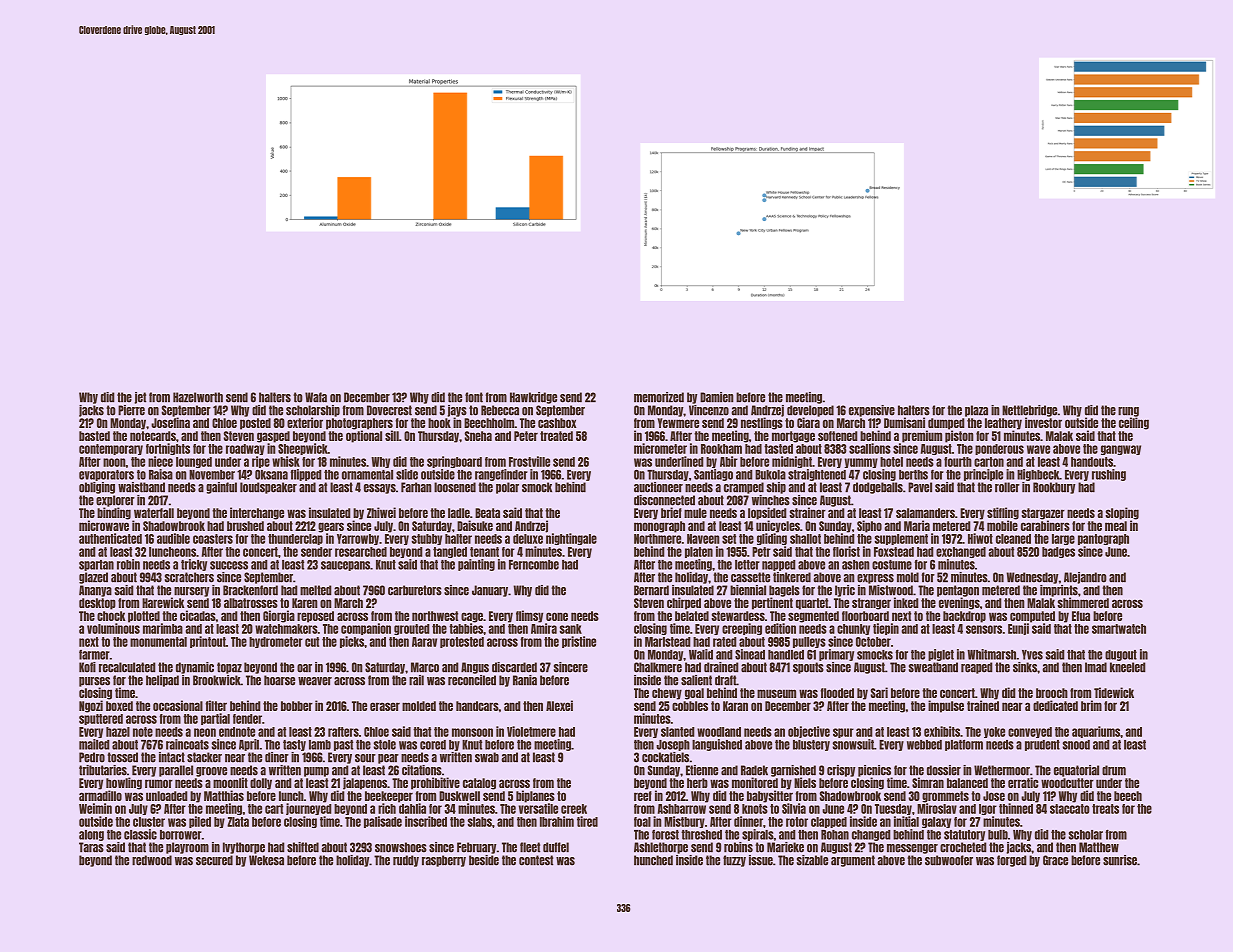 Image resolution: width=1233 pixels, height=952 pixels. Describe the element at coordinates (514, 667) in the image. I see `discarded` at that location.
